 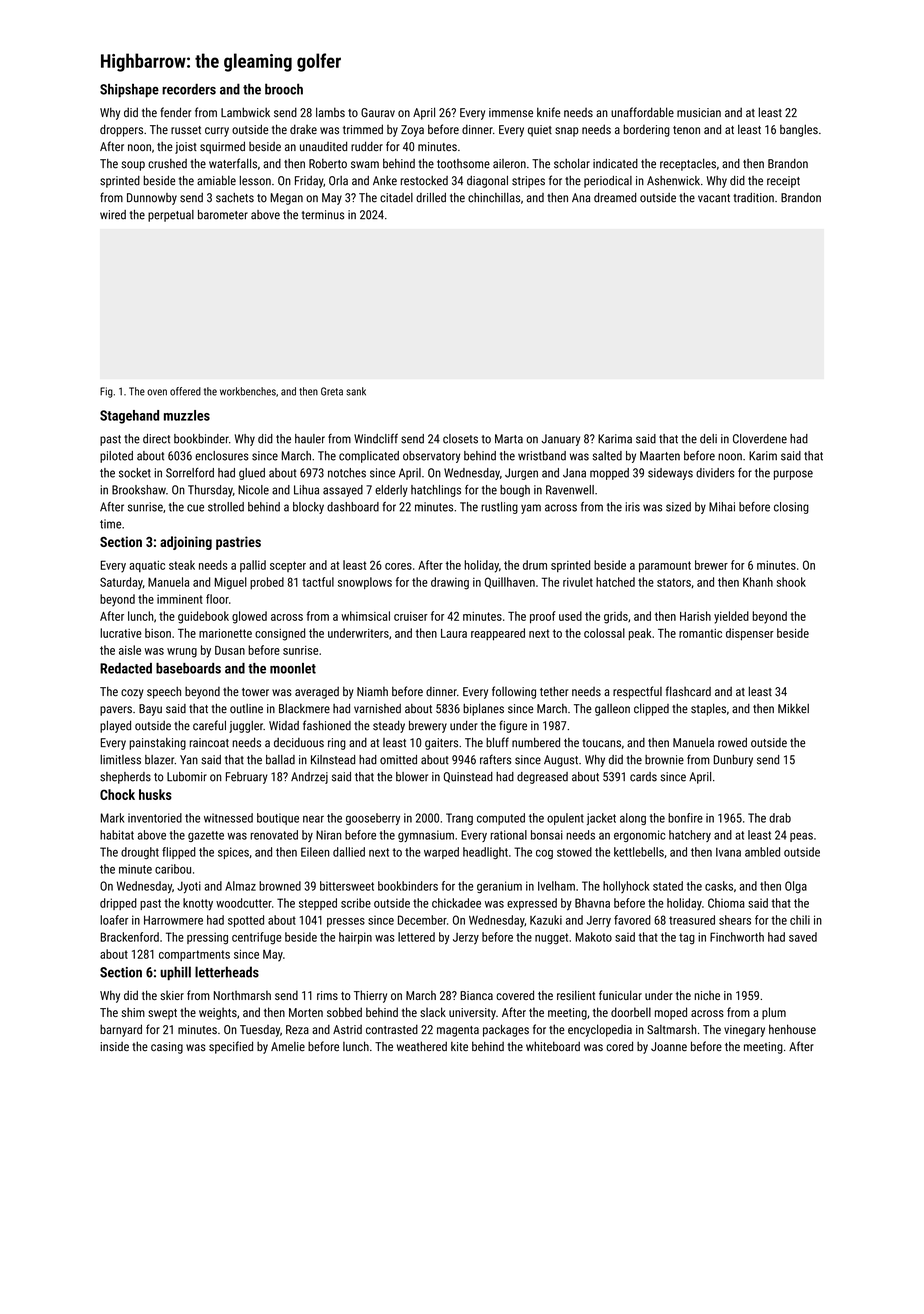 What do you see at coordinates (699, 112) in the document?
I see `musician` at bounding box center [699, 112].
